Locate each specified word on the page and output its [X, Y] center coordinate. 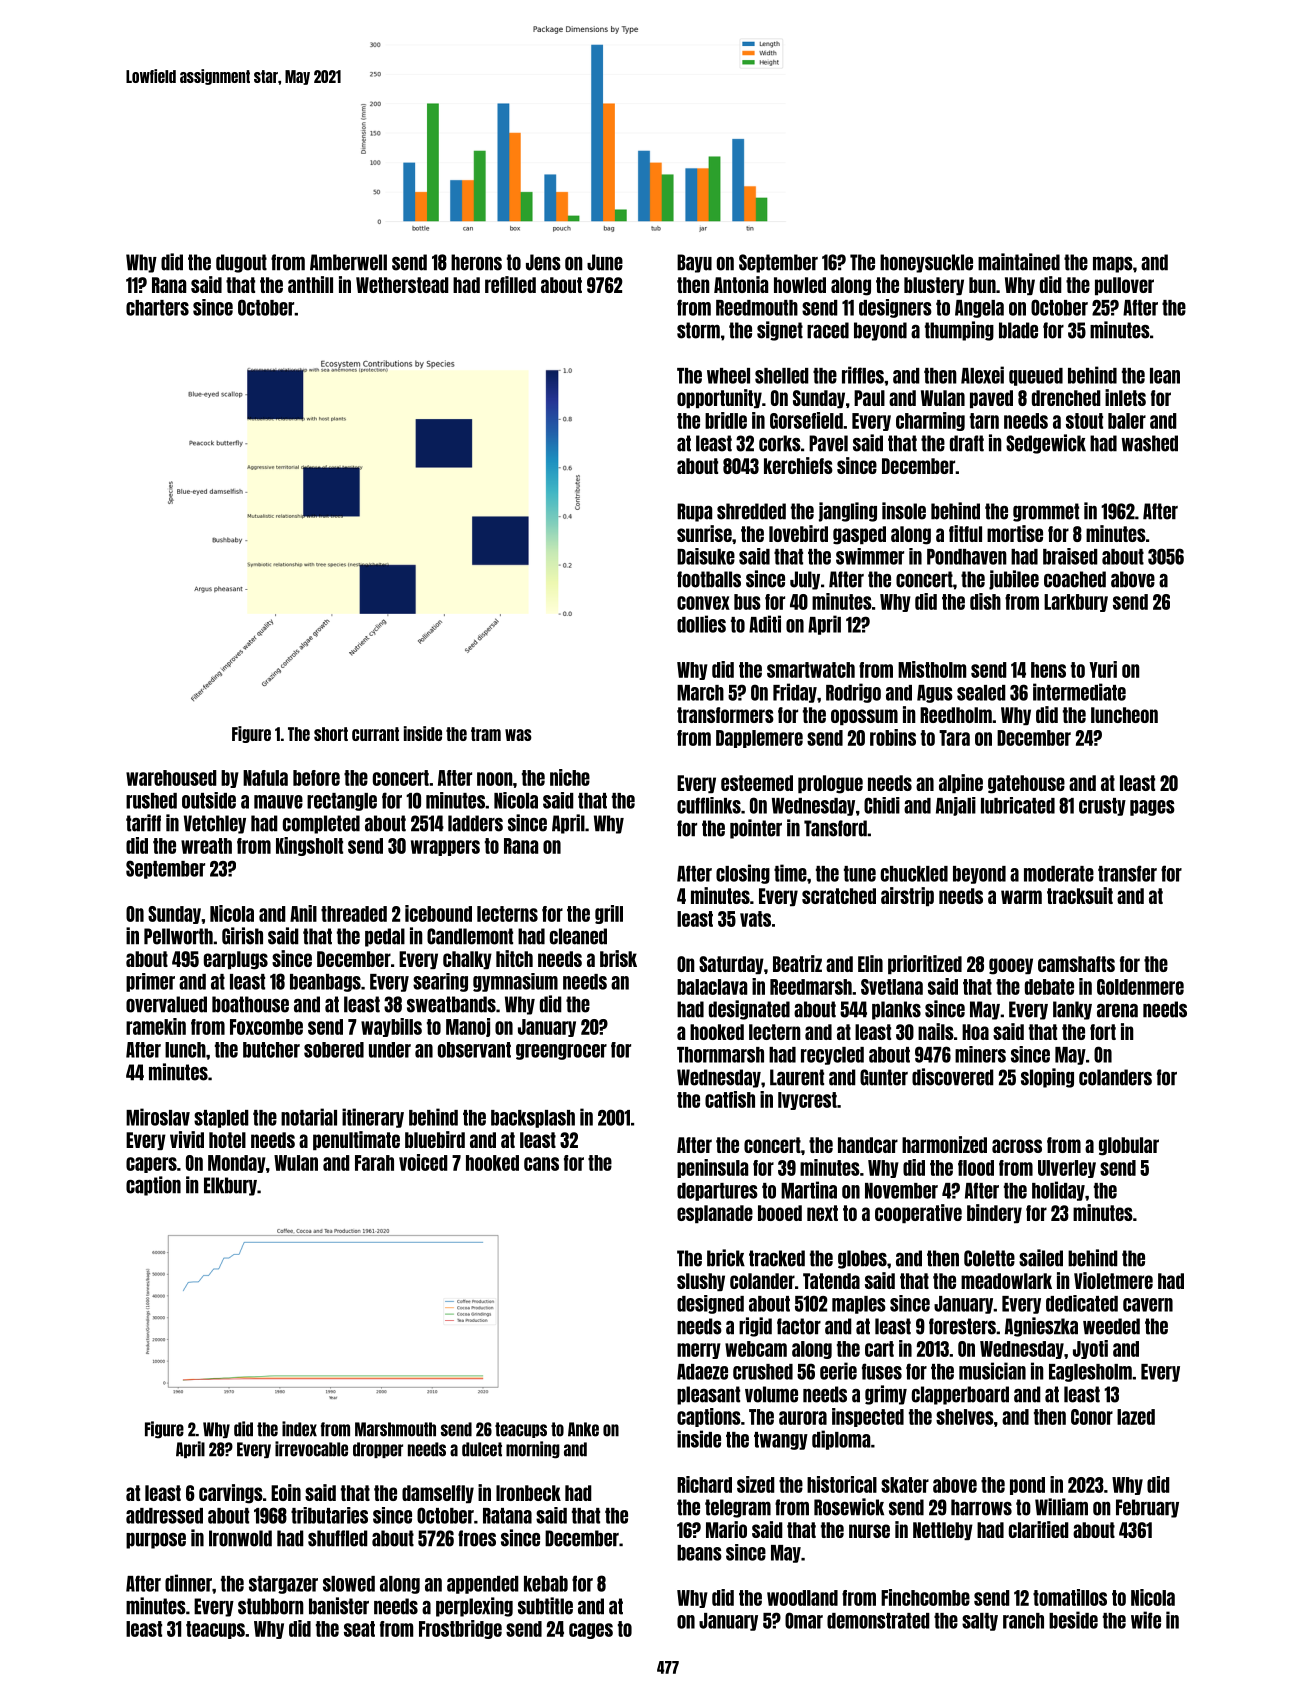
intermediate [1079, 692]
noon [495, 779]
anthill [310, 284]
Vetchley [215, 824]
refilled [510, 284]
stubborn [271, 1606]
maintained [1019, 262]
